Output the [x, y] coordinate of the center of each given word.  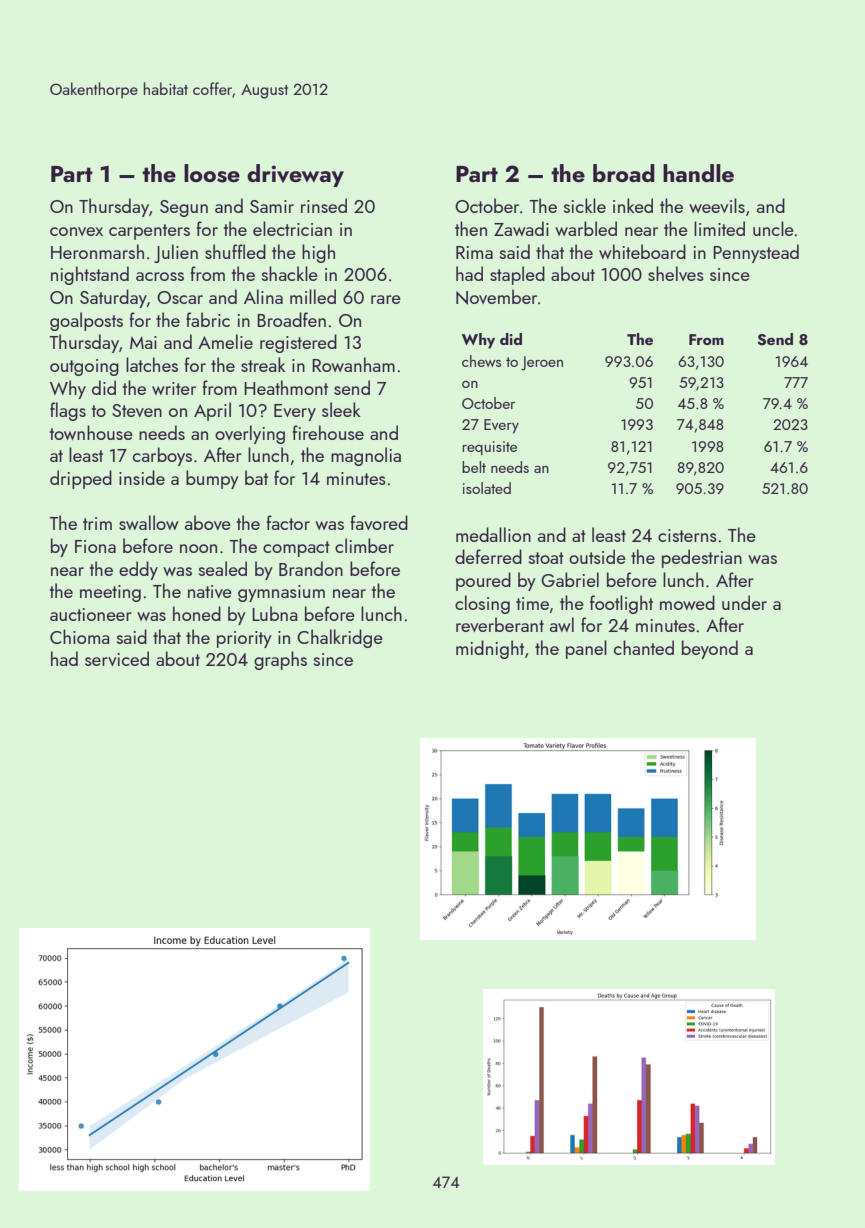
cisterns [687, 535]
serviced [117, 658]
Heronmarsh [97, 251]
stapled [517, 275]
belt [474, 467]
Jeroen [542, 363]
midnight [490, 649]
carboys [162, 456]
